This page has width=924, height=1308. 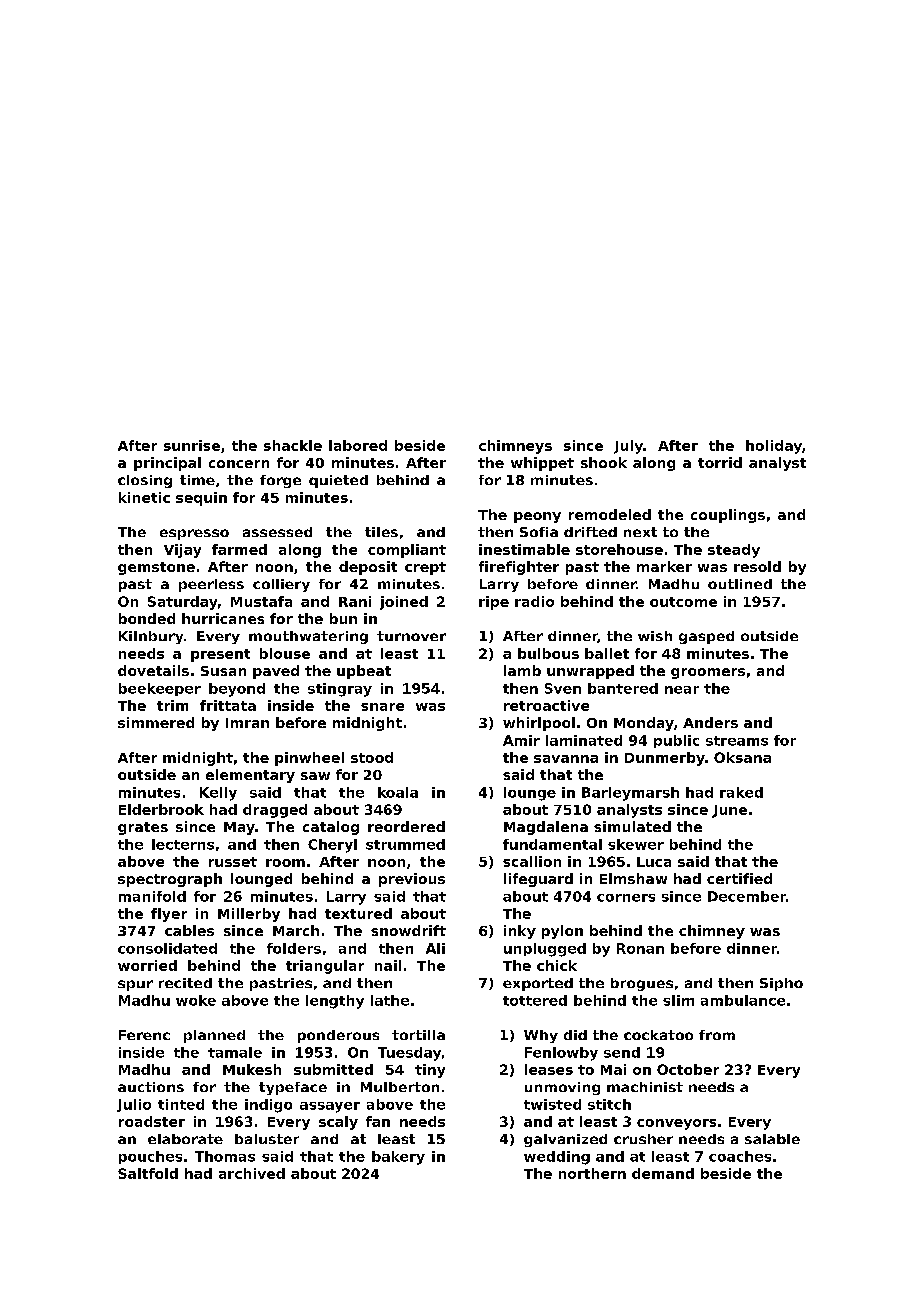 What do you see at coordinates (293, 445) in the page?
I see `shackle` at bounding box center [293, 445].
